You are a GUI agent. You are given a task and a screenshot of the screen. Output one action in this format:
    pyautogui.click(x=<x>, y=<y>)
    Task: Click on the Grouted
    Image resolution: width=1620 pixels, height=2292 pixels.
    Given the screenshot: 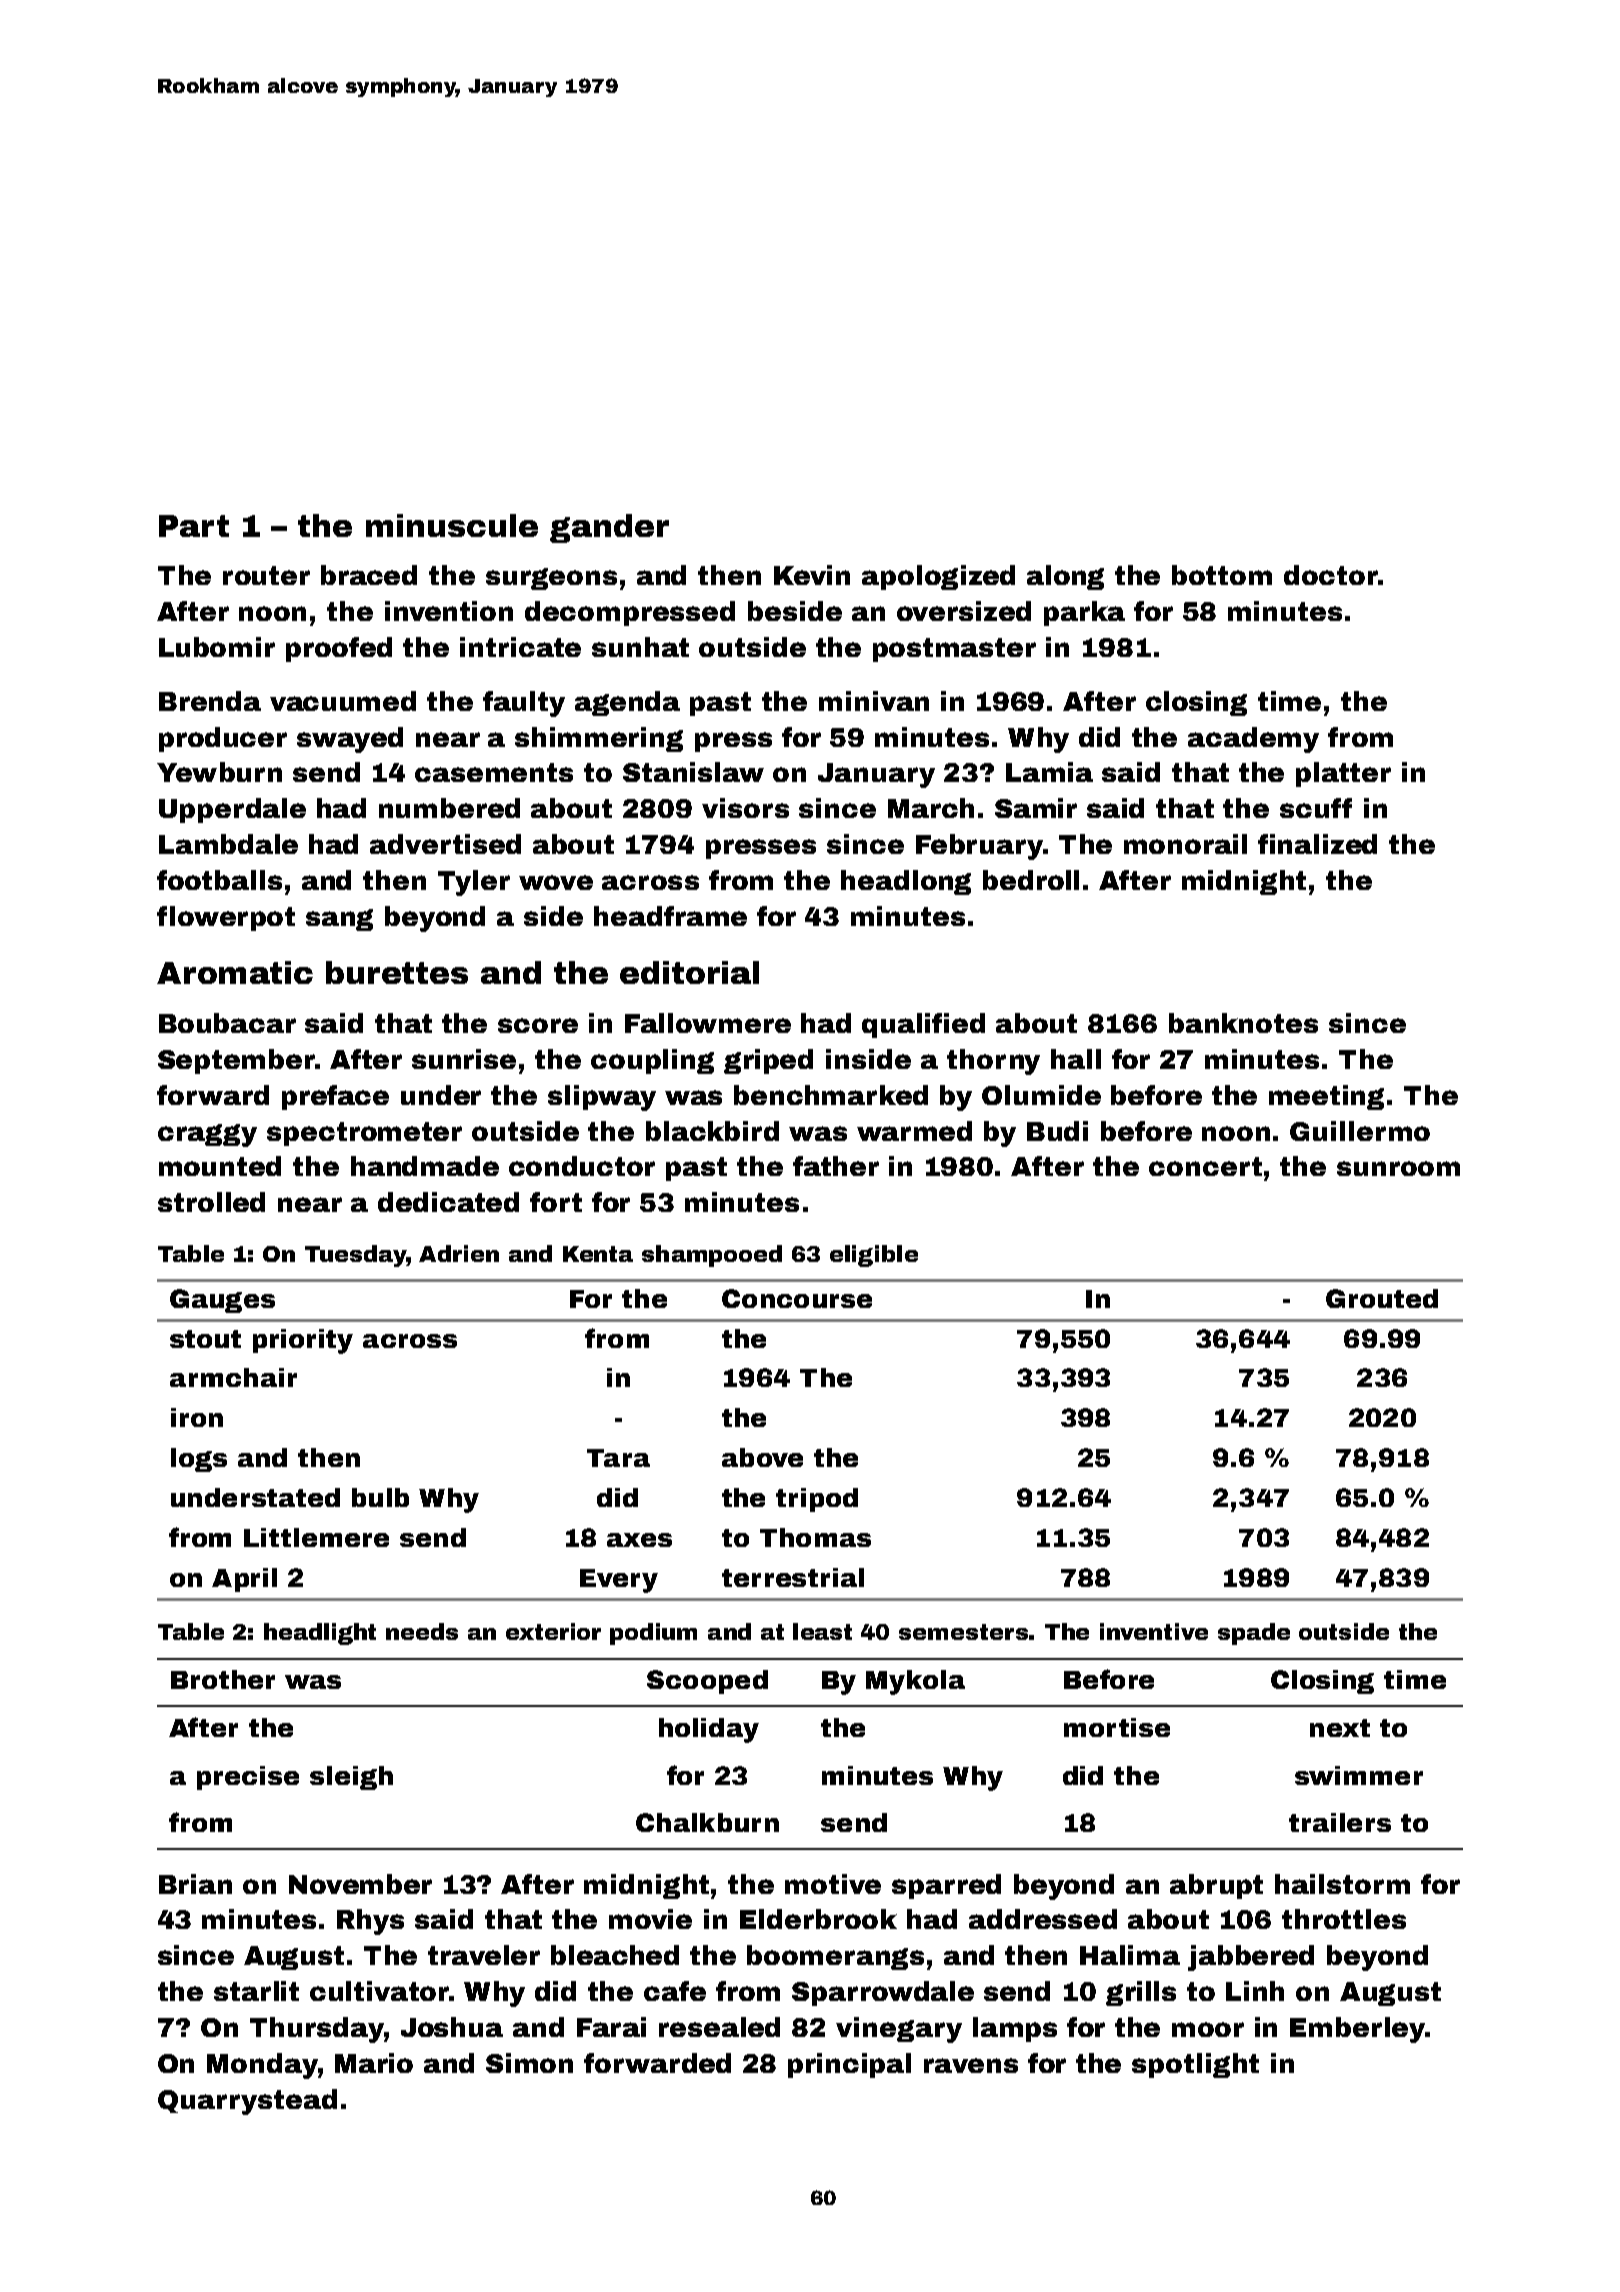 What is the action you would take?
    pyautogui.click(x=1382, y=1298)
